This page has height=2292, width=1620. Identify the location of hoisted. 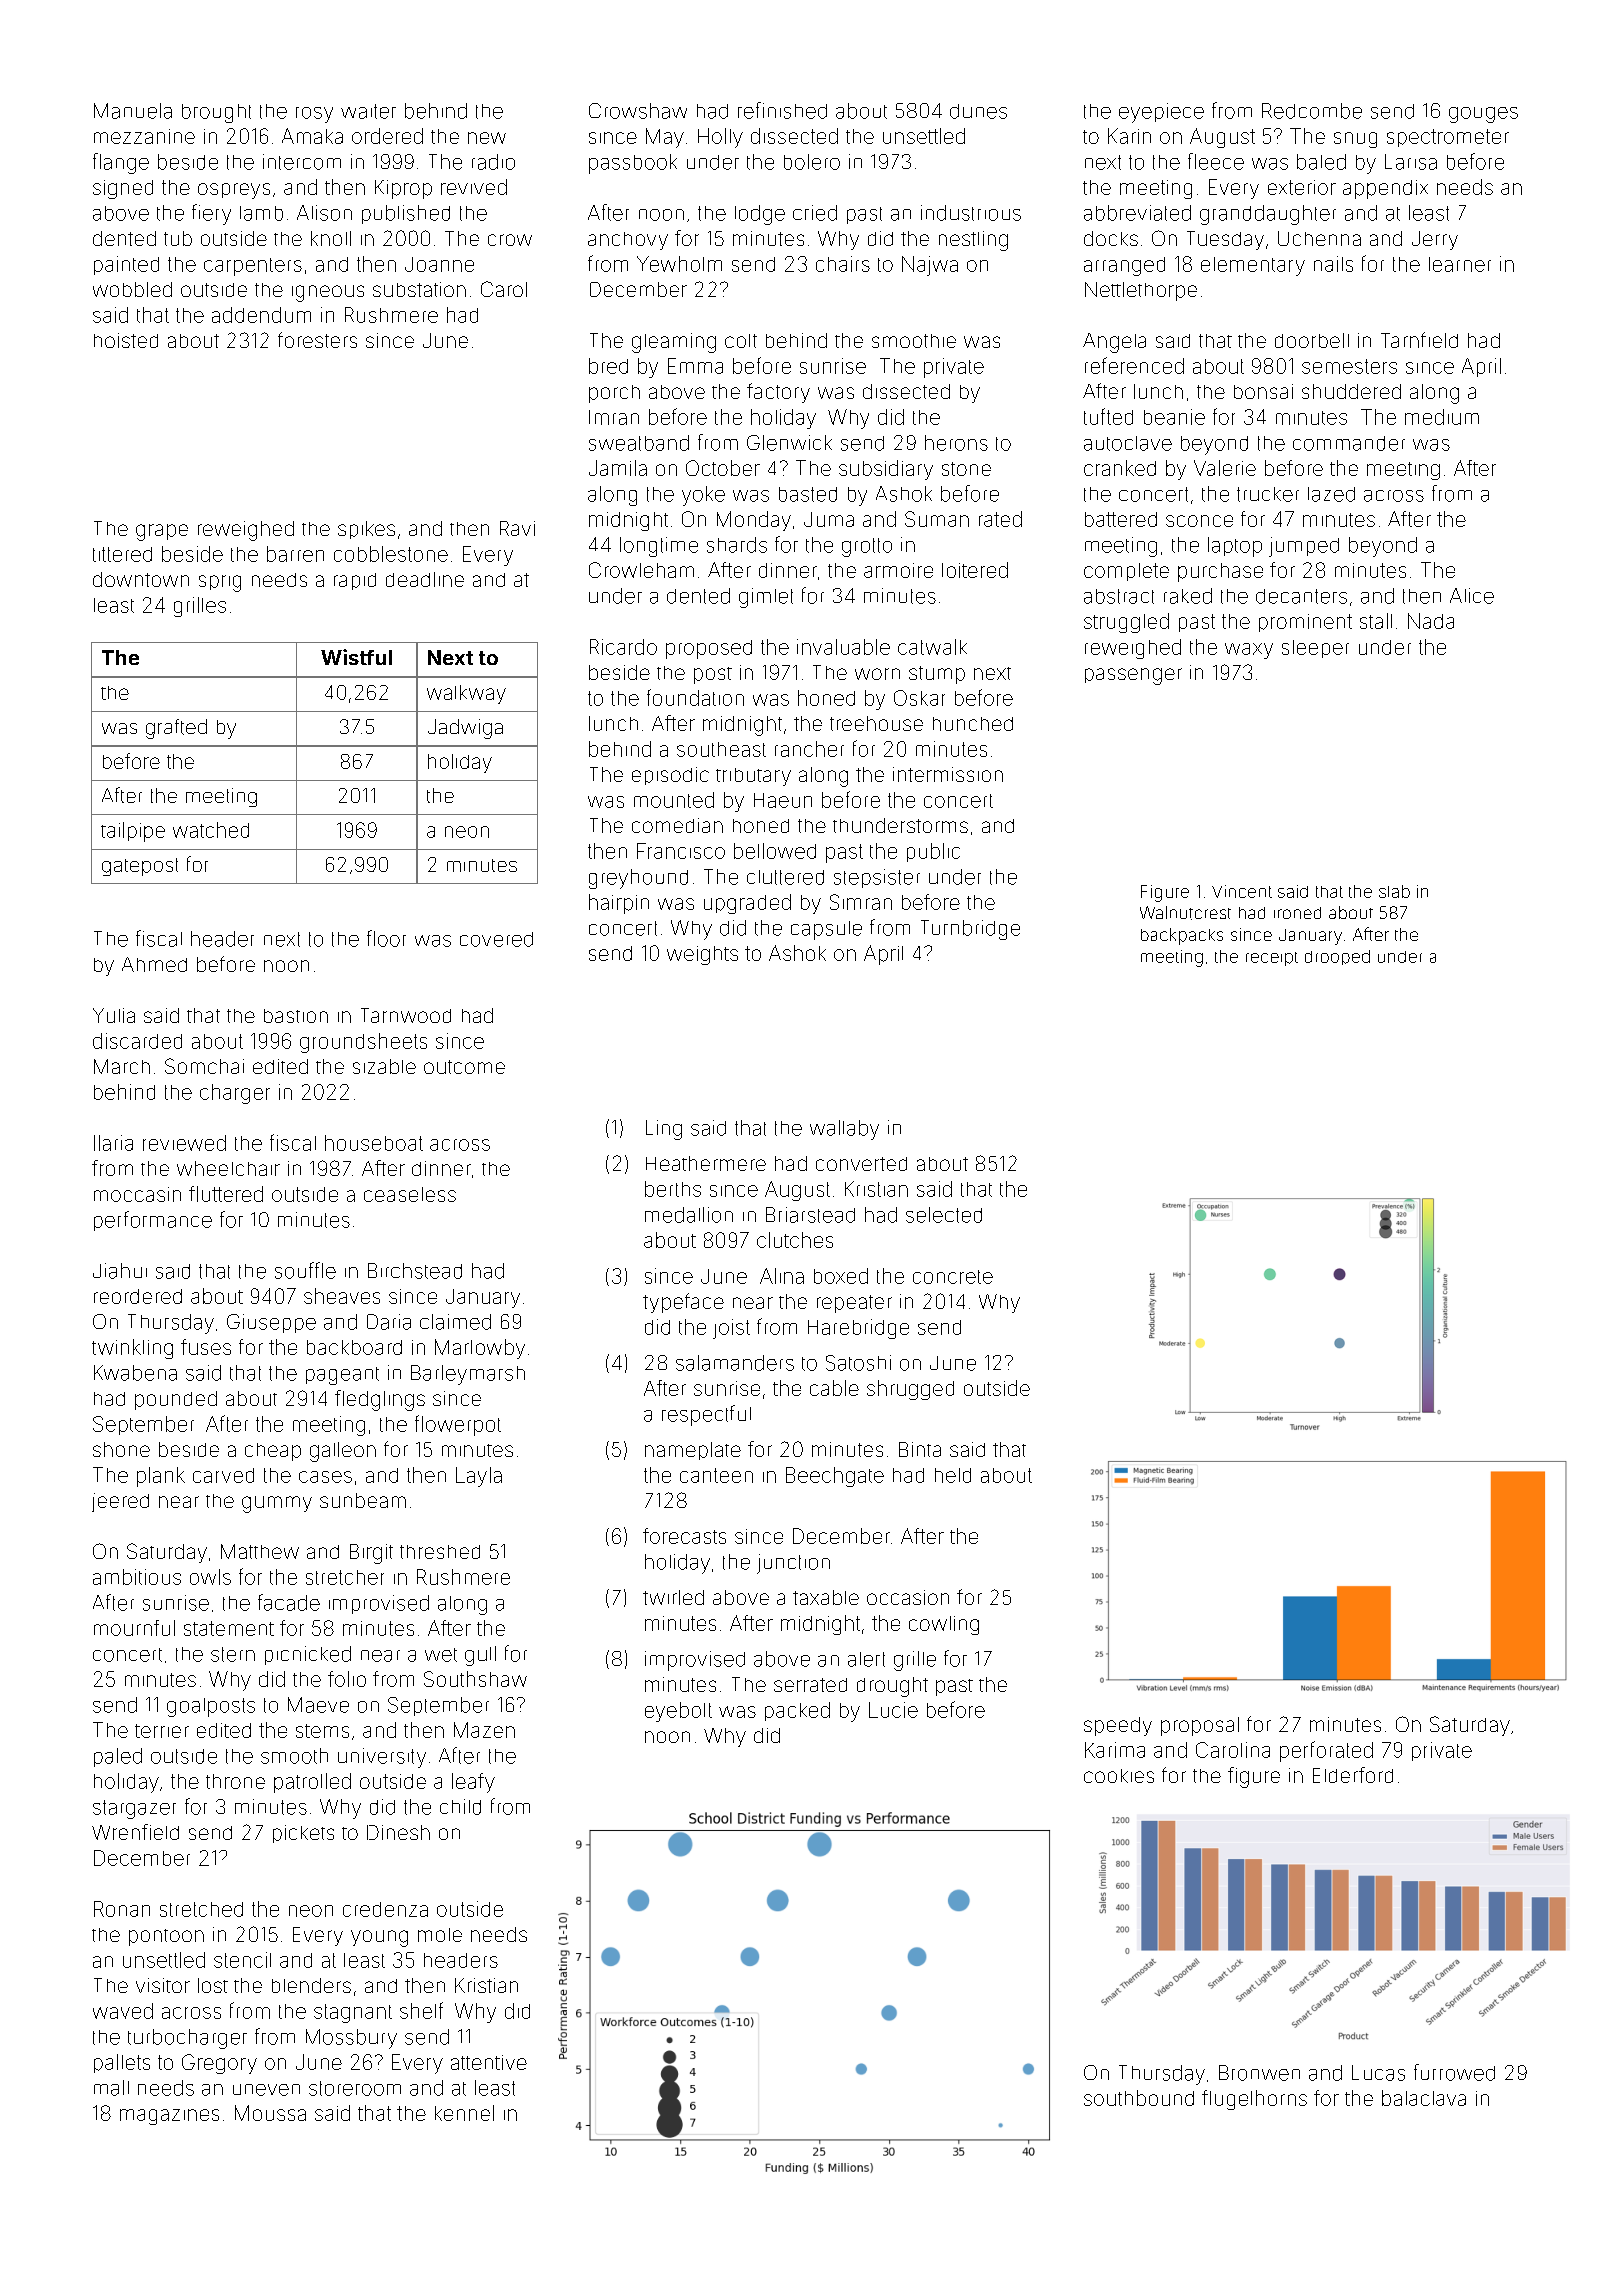
(126, 340).
